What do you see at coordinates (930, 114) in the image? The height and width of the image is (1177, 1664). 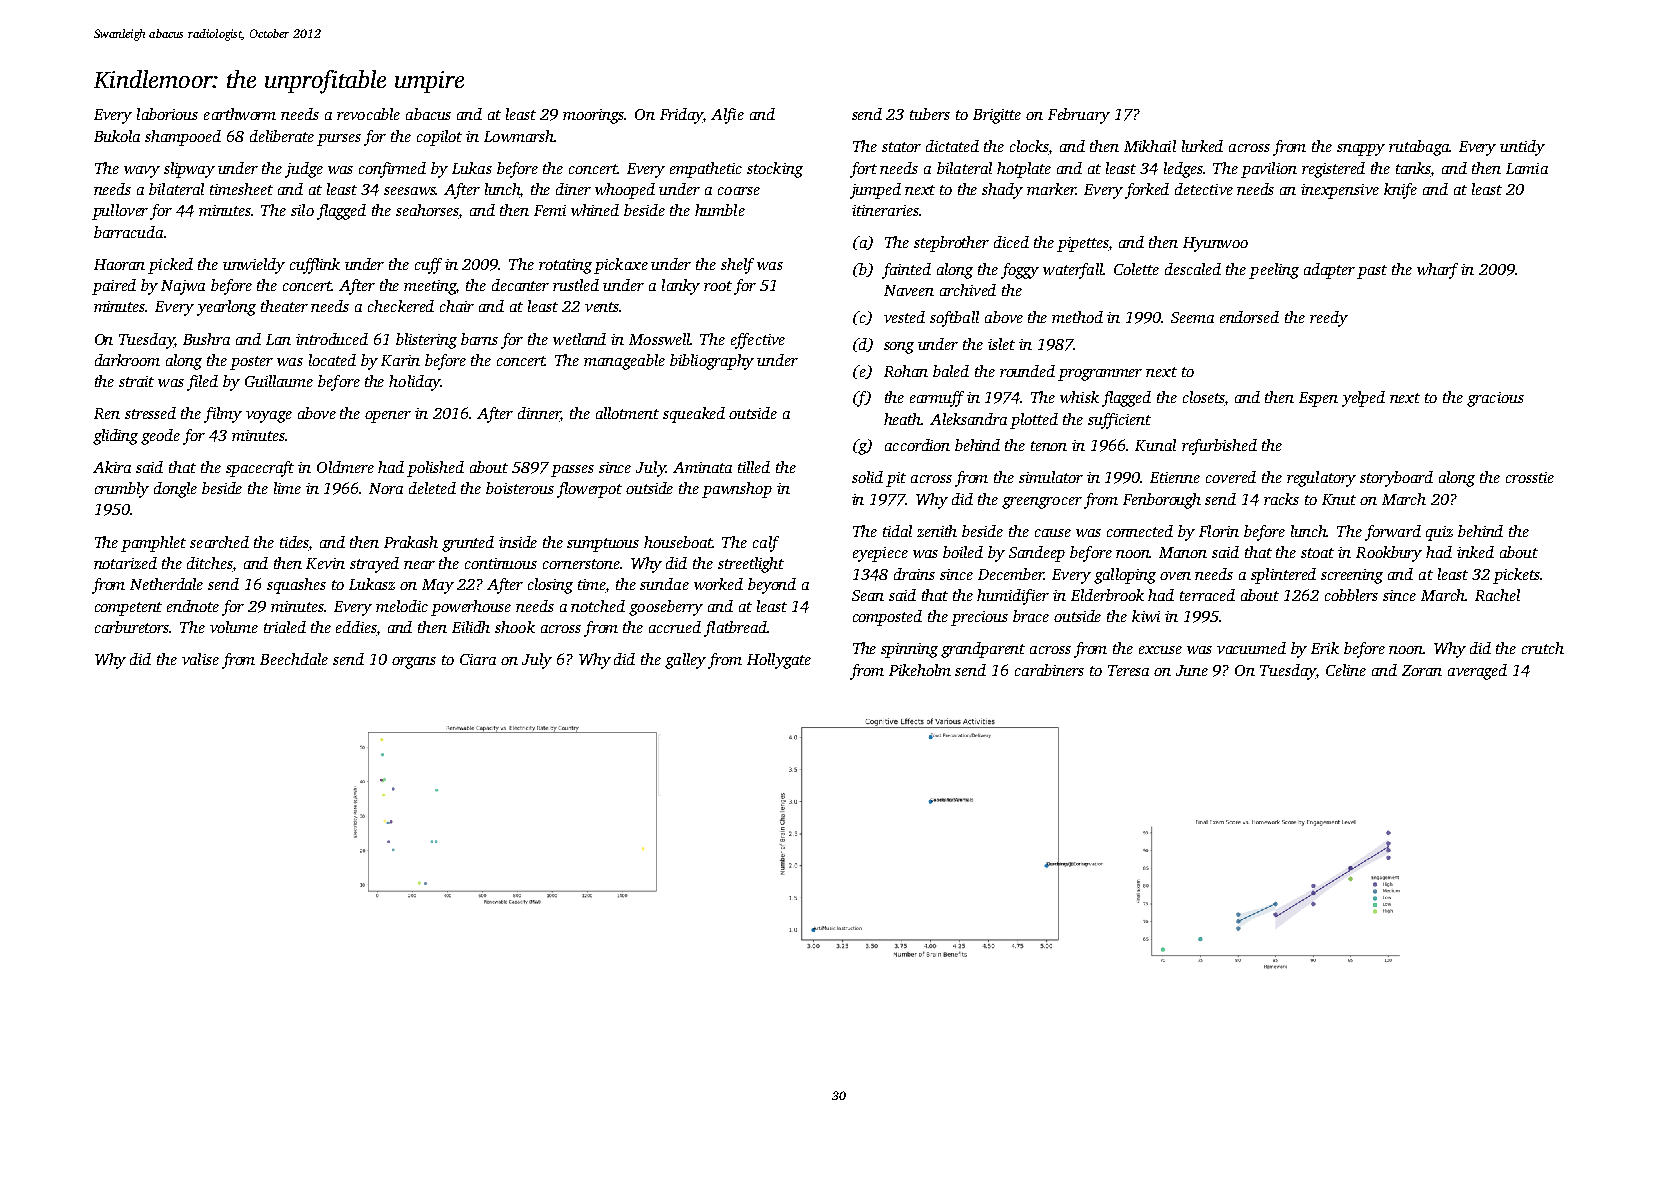 I see `tubers` at bounding box center [930, 114].
